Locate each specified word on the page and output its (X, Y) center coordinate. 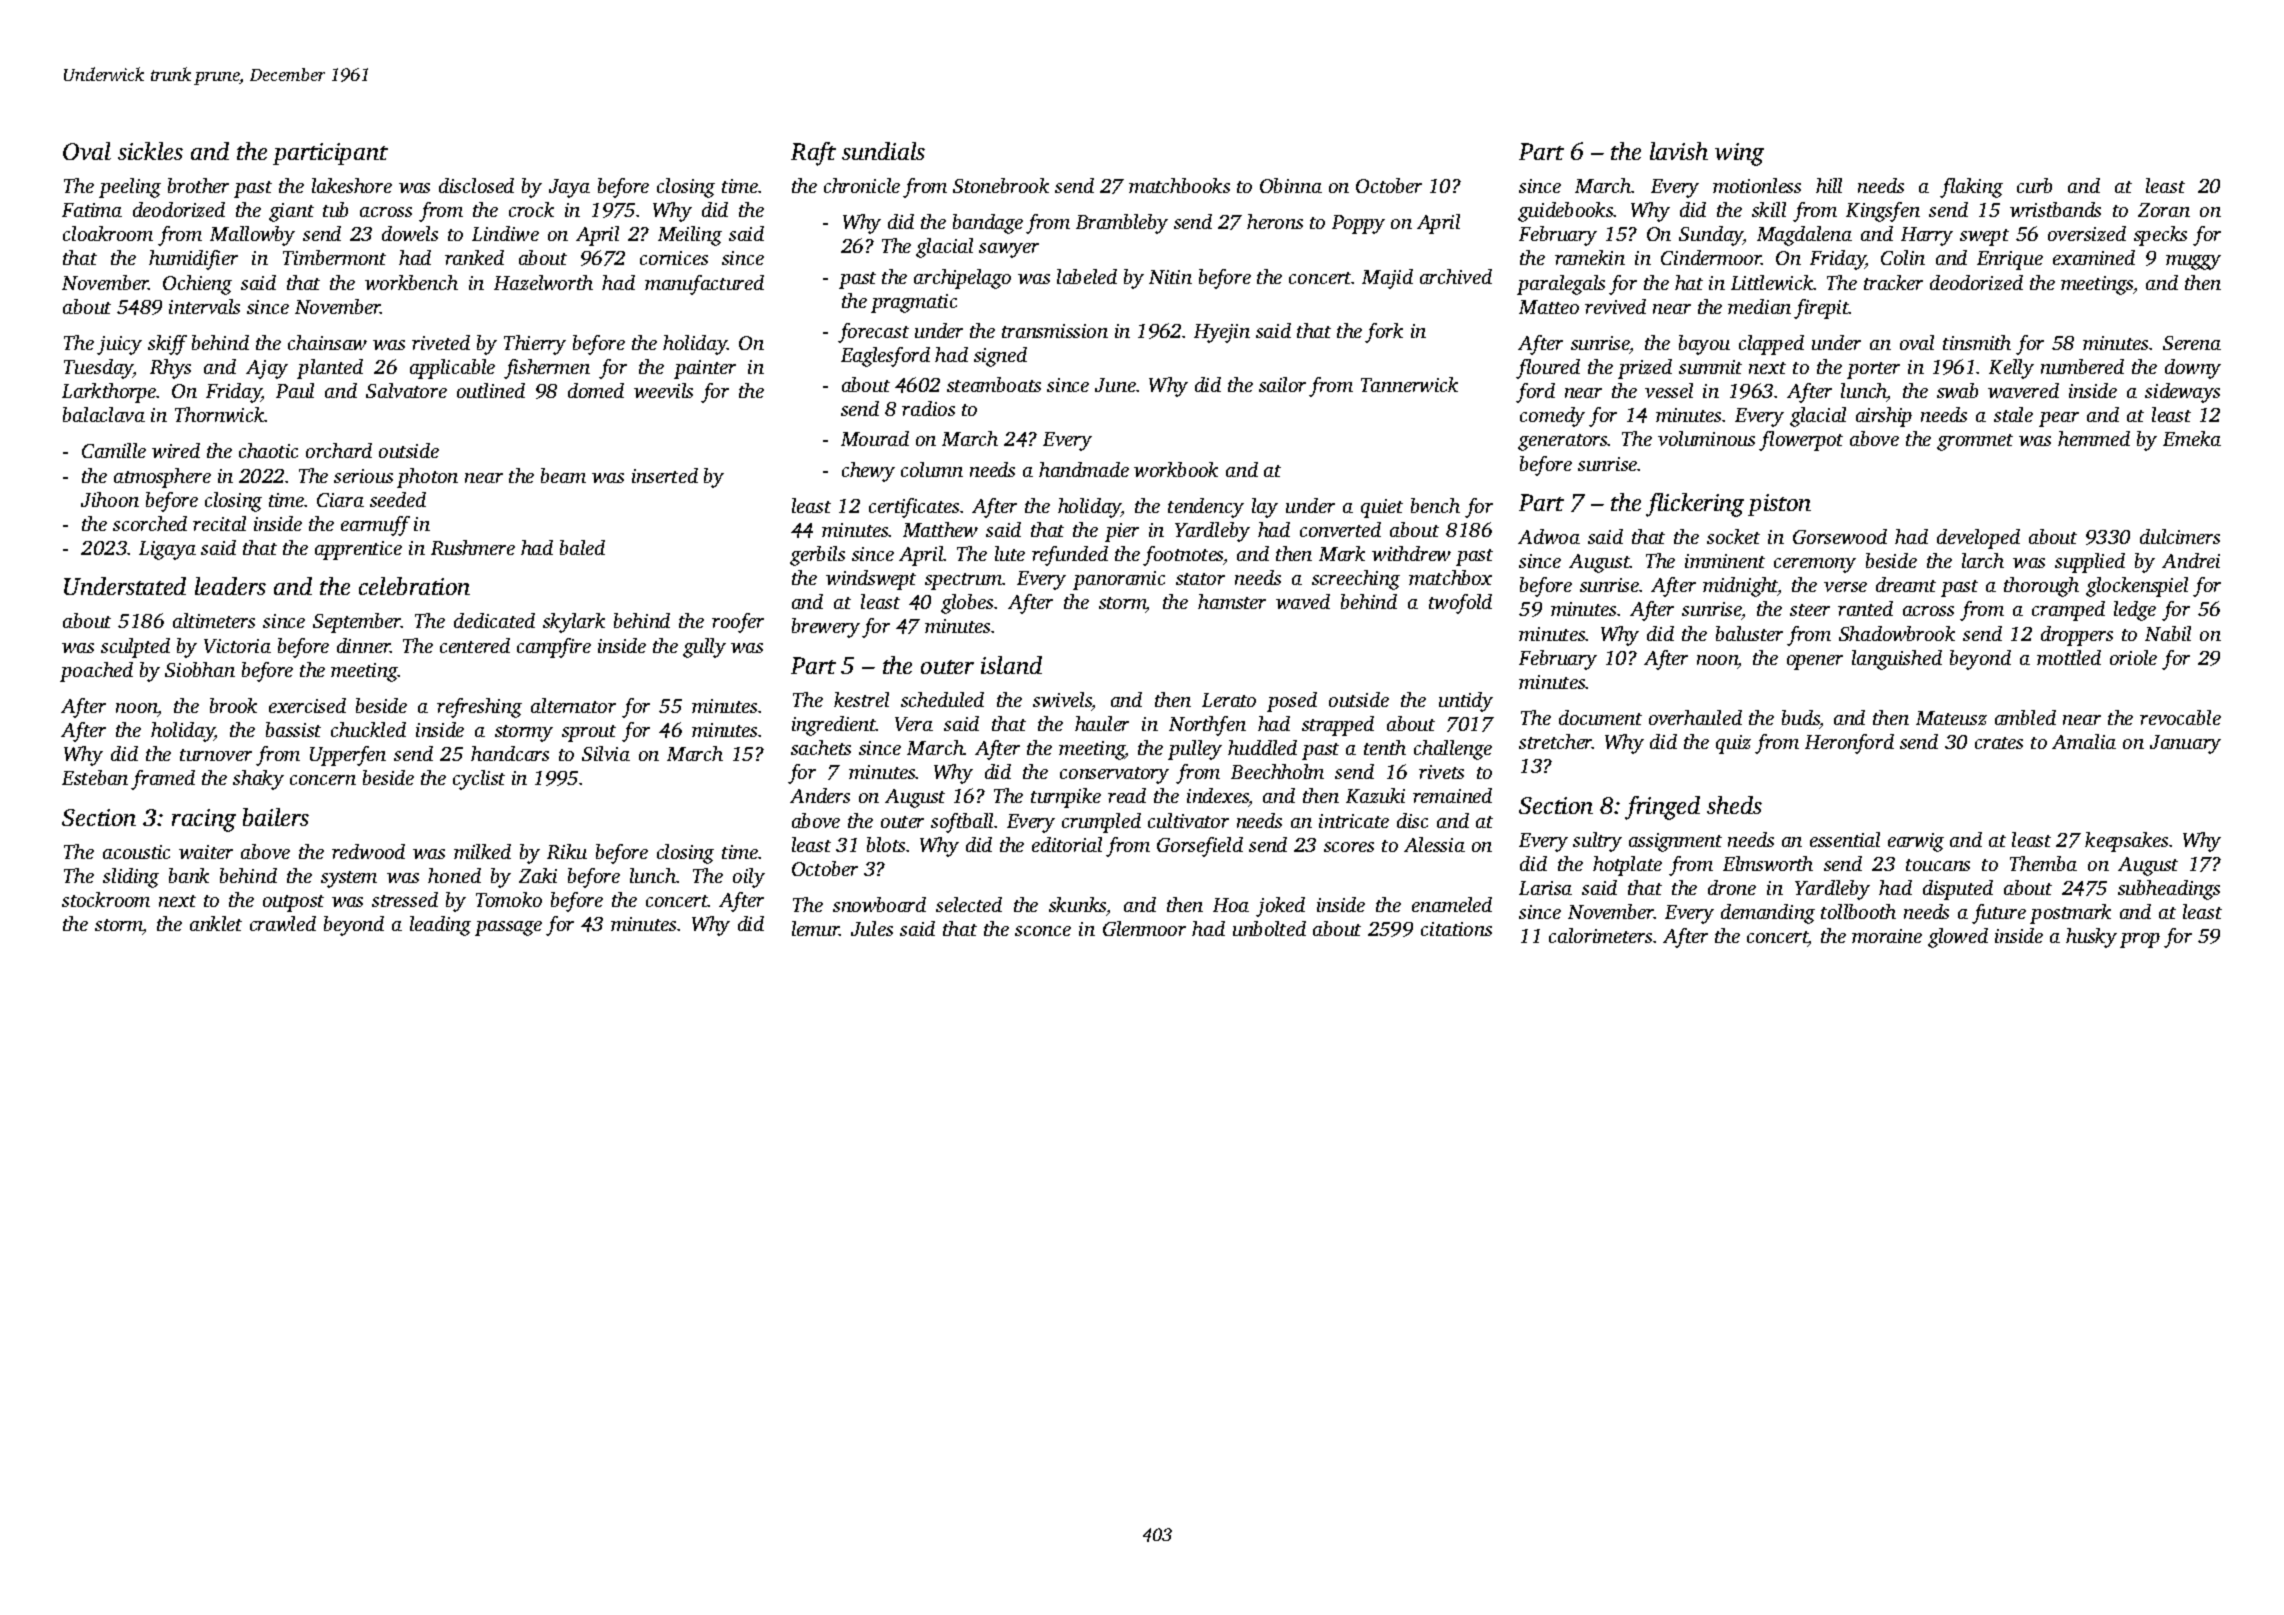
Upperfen (348, 756)
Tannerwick (1409, 384)
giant (291, 212)
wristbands (2055, 209)
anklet (216, 923)
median (1759, 306)
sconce (1043, 931)
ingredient (834, 726)
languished (1897, 660)
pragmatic (914, 303)
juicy (119, 345)
